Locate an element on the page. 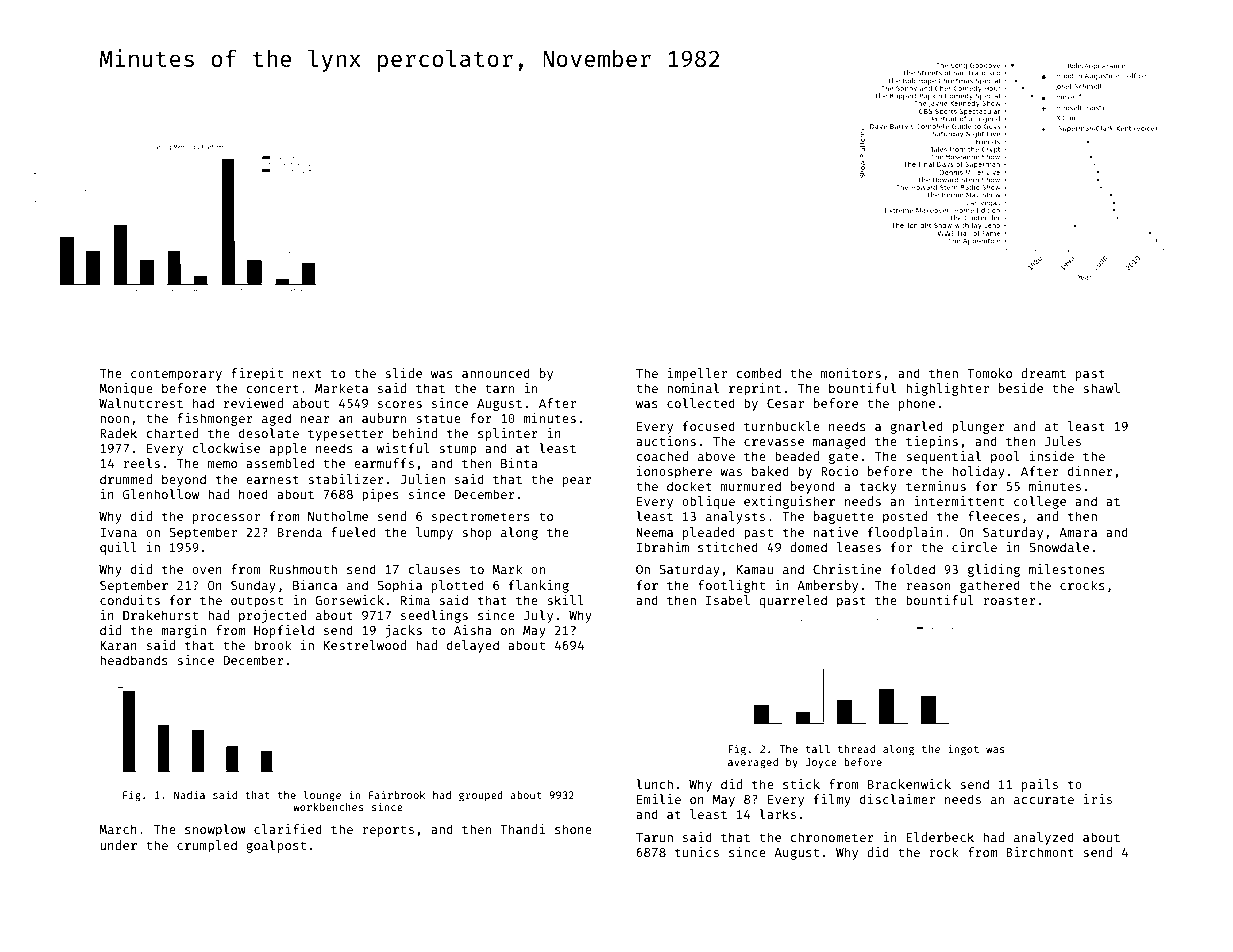  contemporary is located at coordinates (176, 375).
